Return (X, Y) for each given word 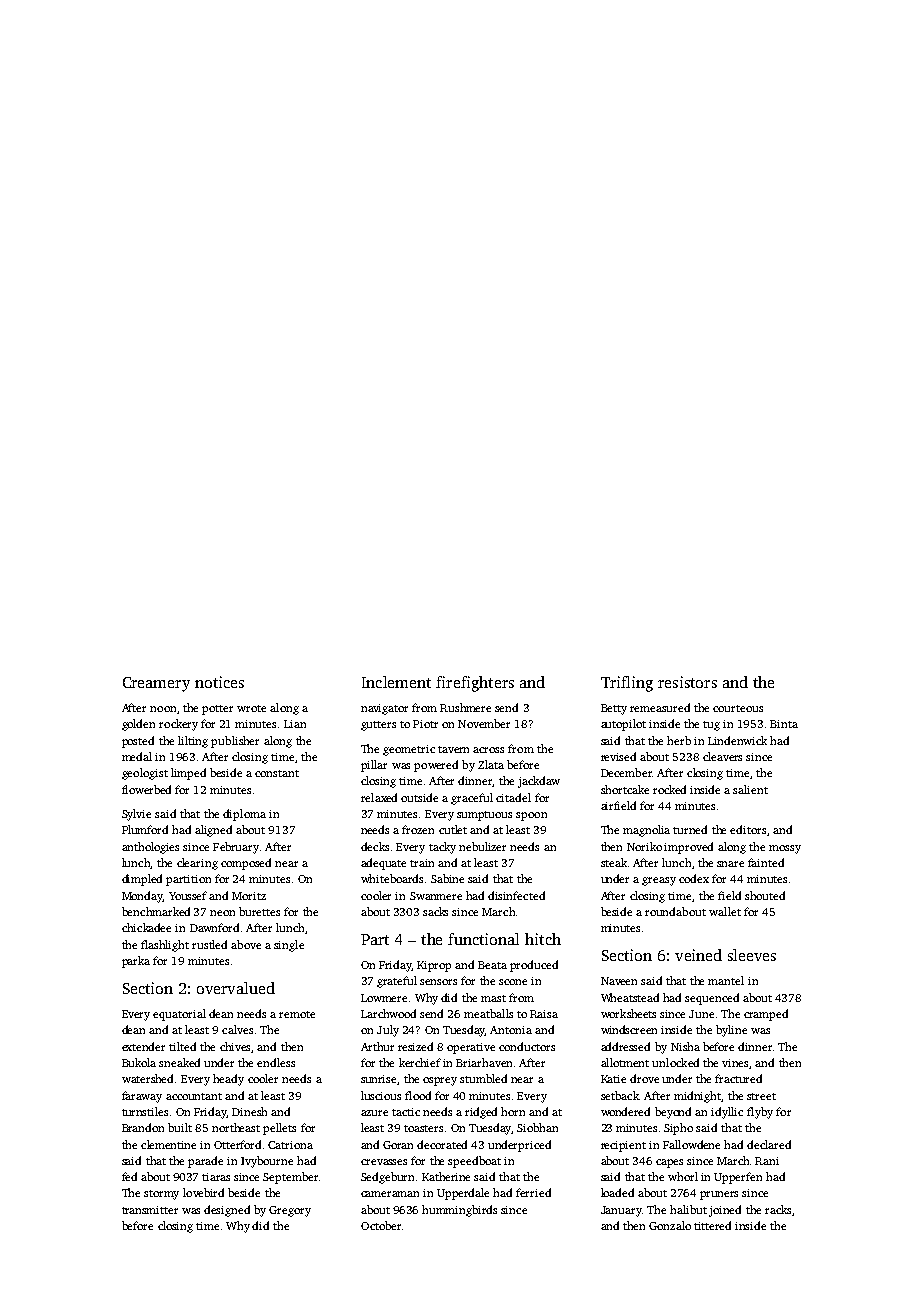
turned (690, 829)
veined (698, 955)
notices (219, 682)
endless (276, 1062)
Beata (492, 965)
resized (415, 1046)
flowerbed (146, 789)
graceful (472, 799)
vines (735, 1063)
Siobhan (537, 1127)
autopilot (623, 725)
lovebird (203, 1192)
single (289, 946)
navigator (384, 709)
